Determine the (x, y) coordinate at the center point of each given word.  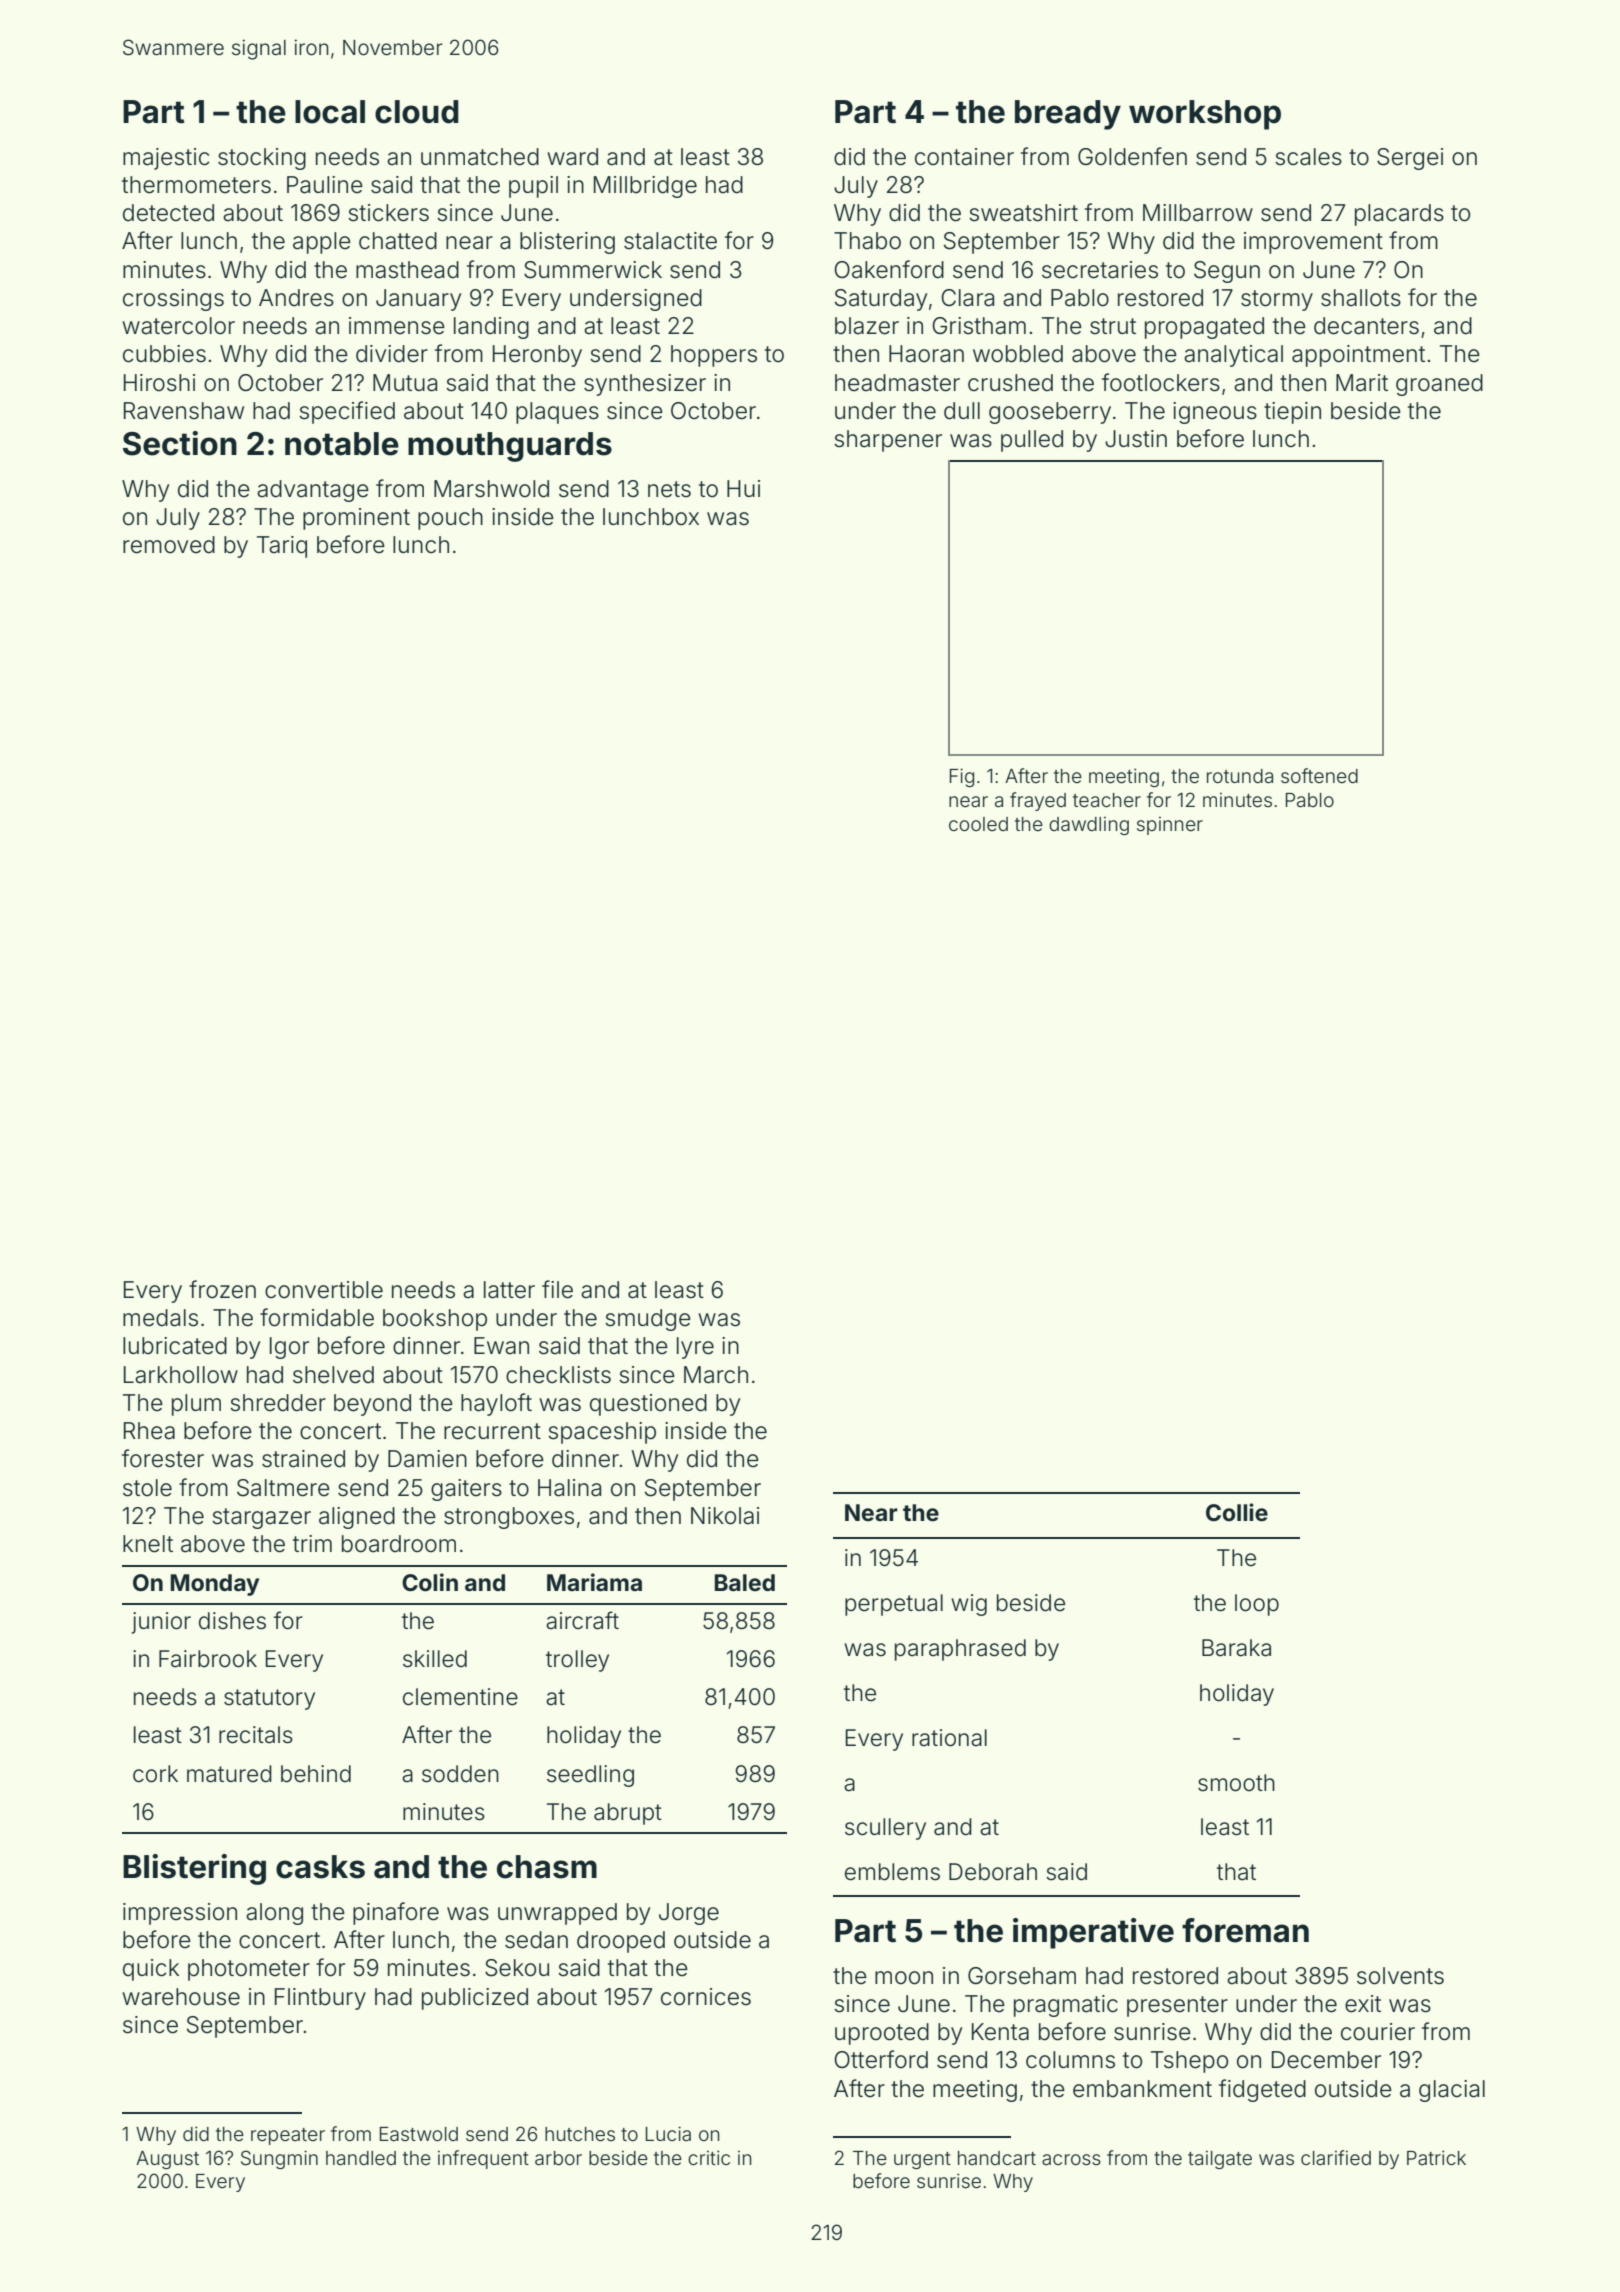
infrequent (483, 2159)
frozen (222, 1289)
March (716, 1375)
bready (1068, 115)
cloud (417, 112)
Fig (962, 777)
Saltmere (283, 1488)
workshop (1205, 115)
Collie (1237, 1512)
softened (1319, 775)
